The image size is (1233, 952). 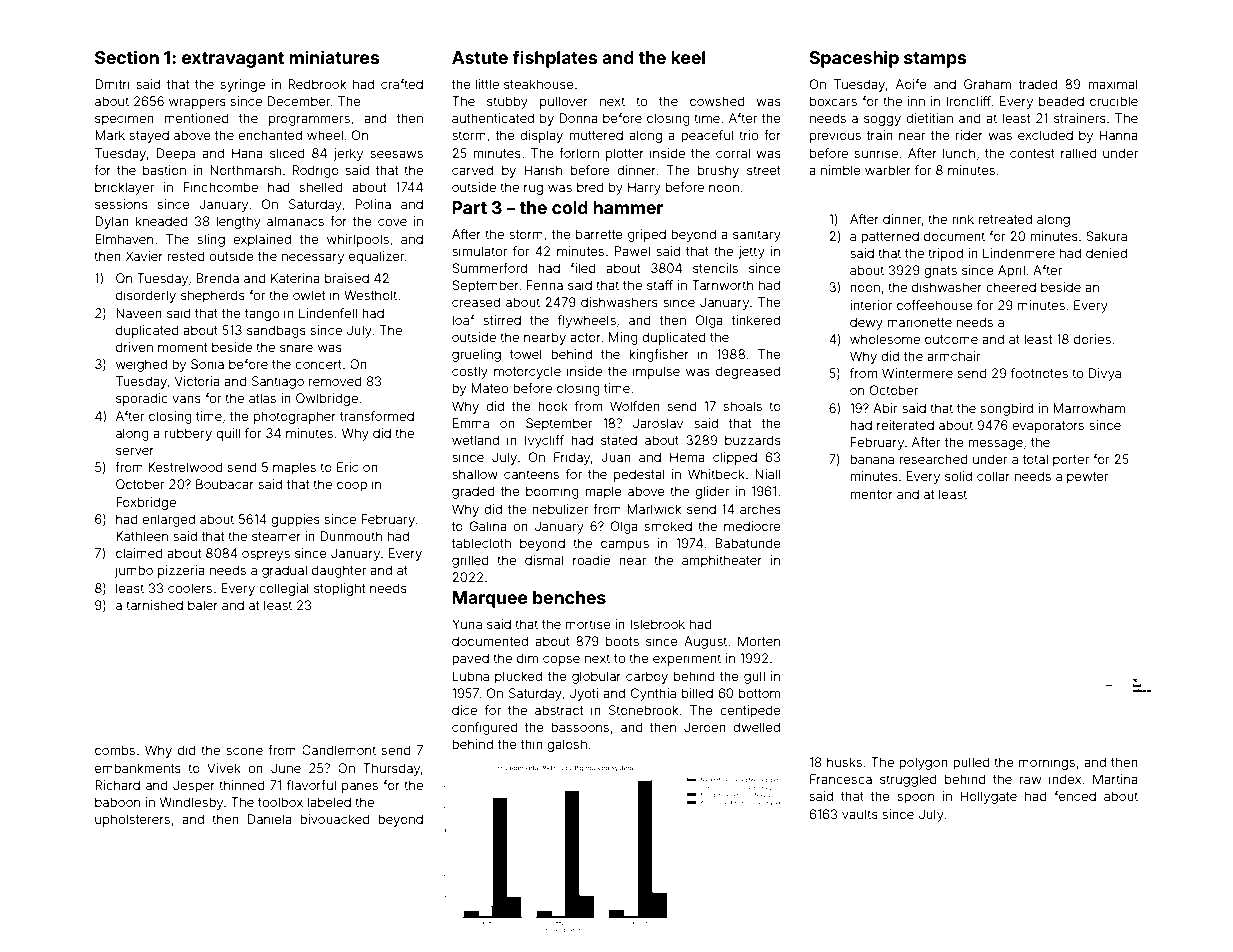 I want to click on Section, so click(x=127, y=57).
